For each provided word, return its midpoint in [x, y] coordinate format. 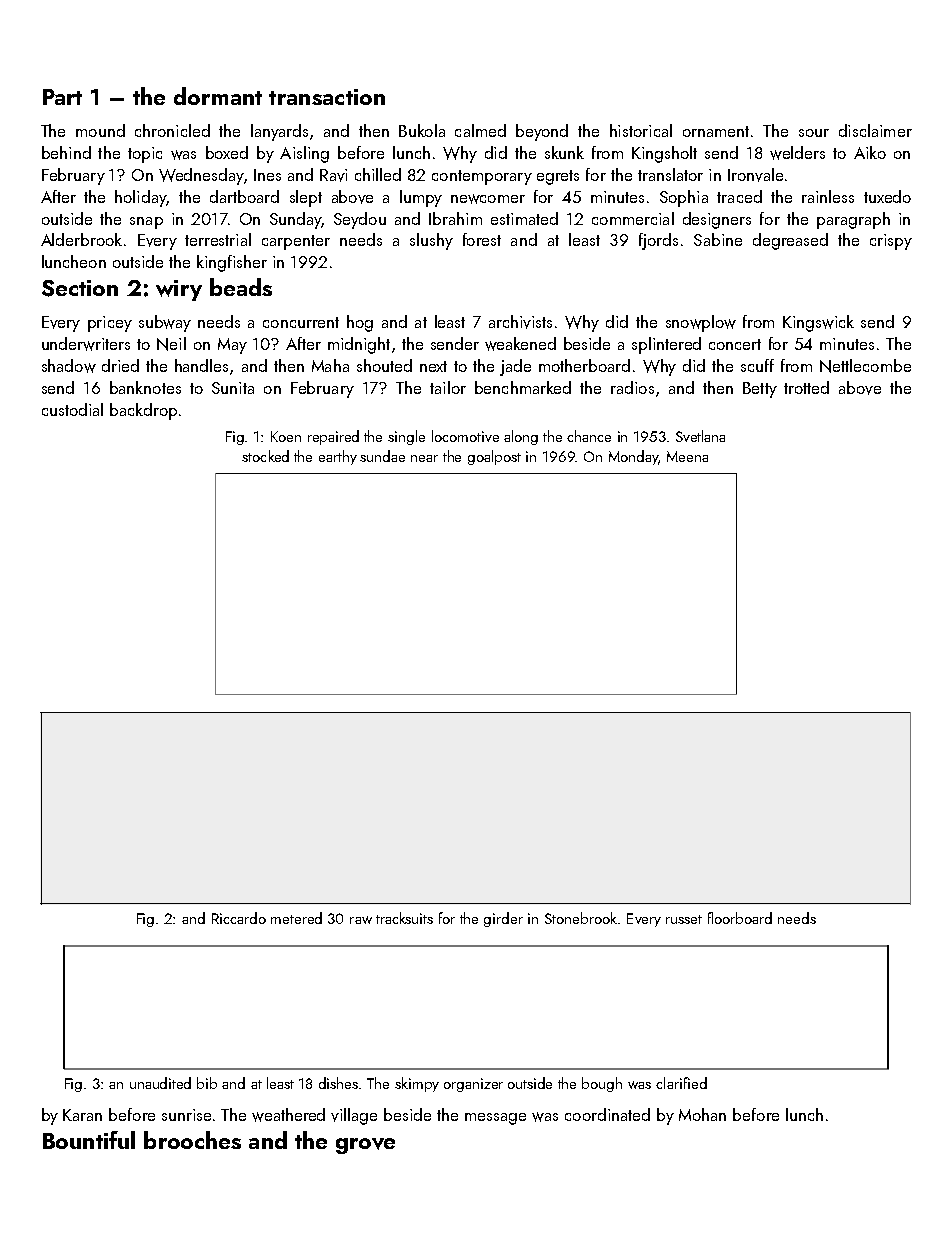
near [424, 458]
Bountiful [89, 1140]
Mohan [702, 1114]
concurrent [301, 322]
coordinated [607, 1114]
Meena [687, 456]
